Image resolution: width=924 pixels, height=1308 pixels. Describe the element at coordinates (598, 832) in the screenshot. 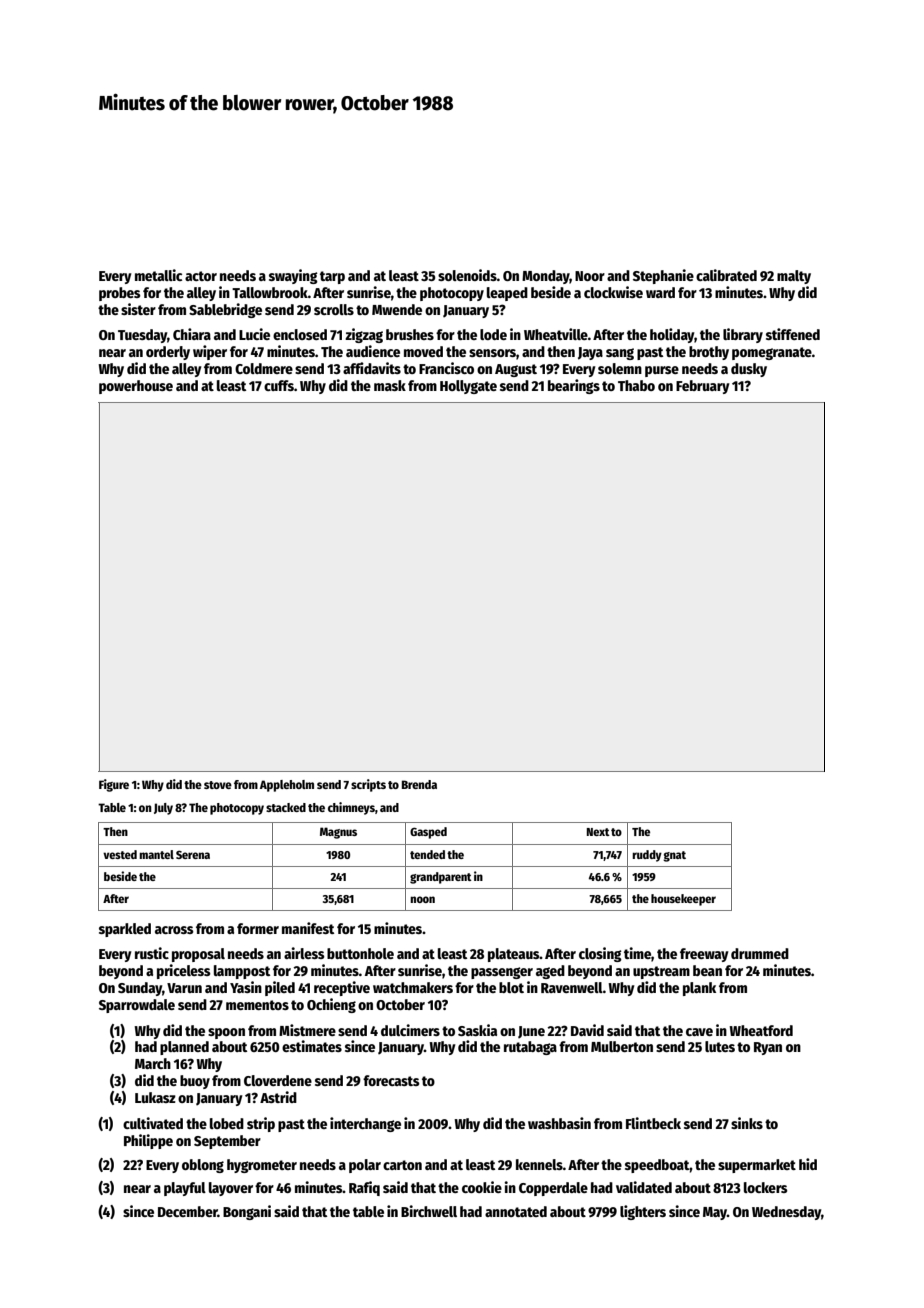

I see `Next` at that location.
